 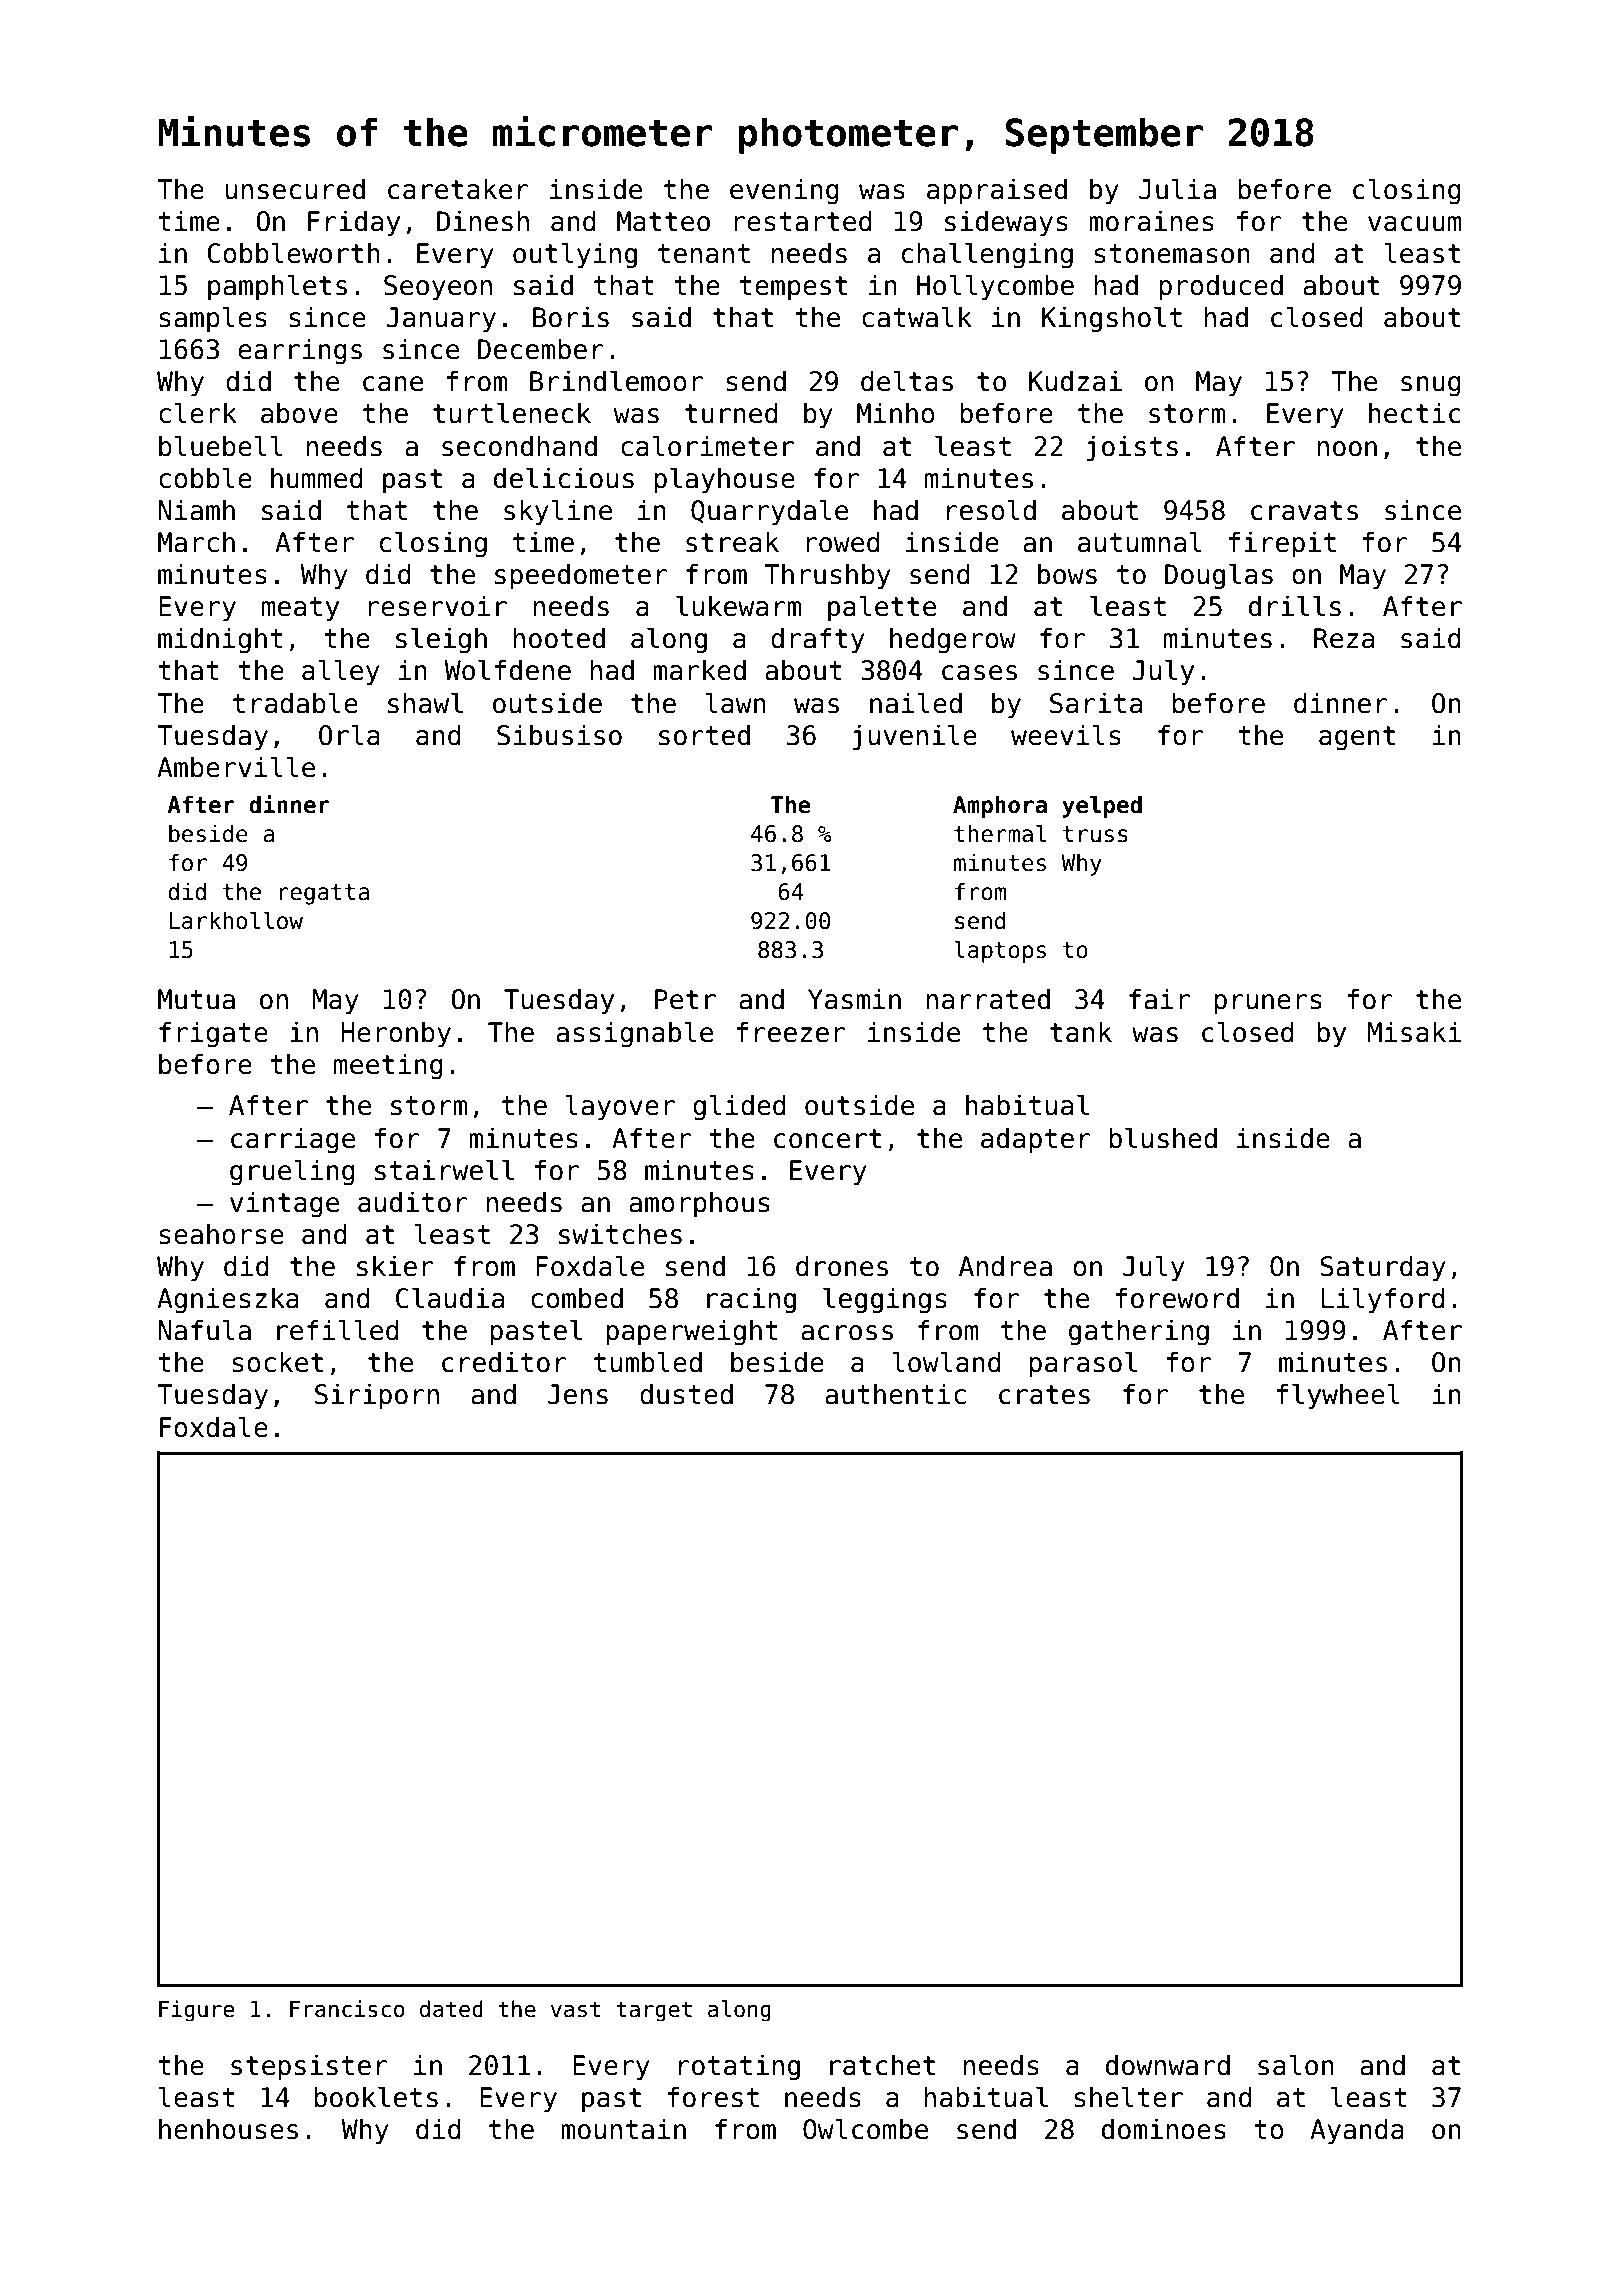 What do you see at coordinates (654, 2011) in the screenshot?
I see `target` at bounding box center [654, 2011].
